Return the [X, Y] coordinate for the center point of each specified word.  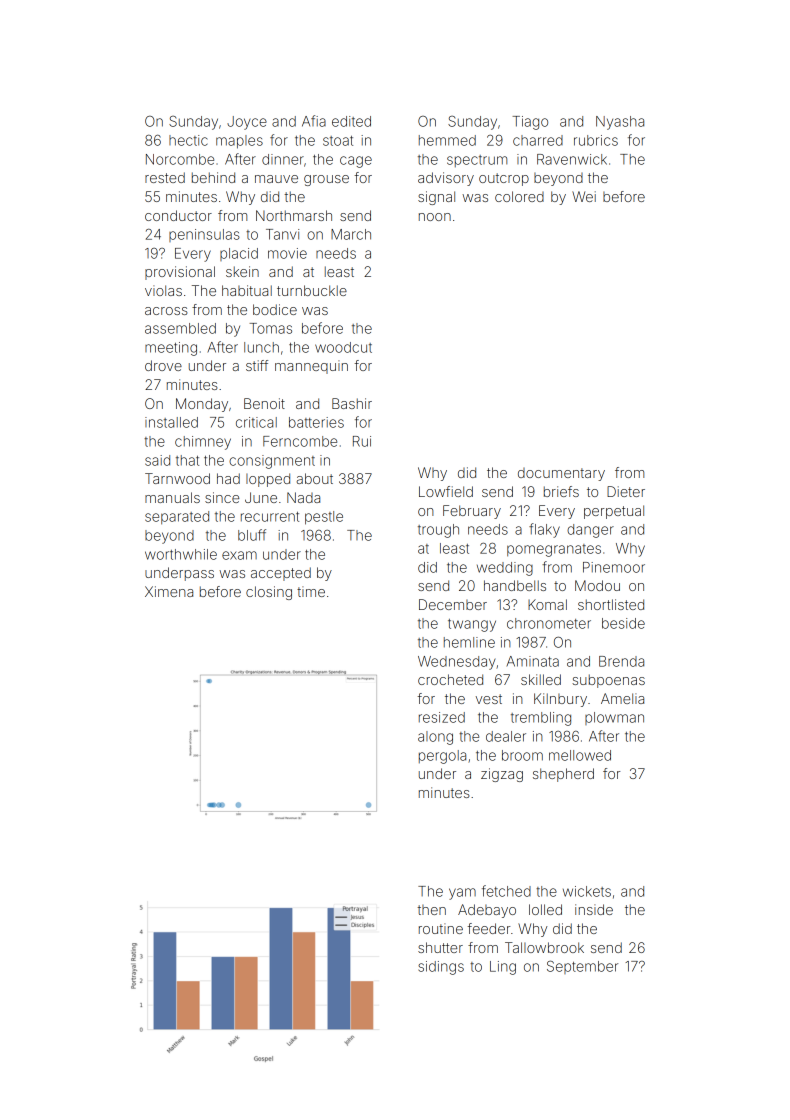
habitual [247, 290]
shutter [440, 947]
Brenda [621, 661]
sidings [441, 968]
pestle [324, 518]
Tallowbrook [544, 947]
